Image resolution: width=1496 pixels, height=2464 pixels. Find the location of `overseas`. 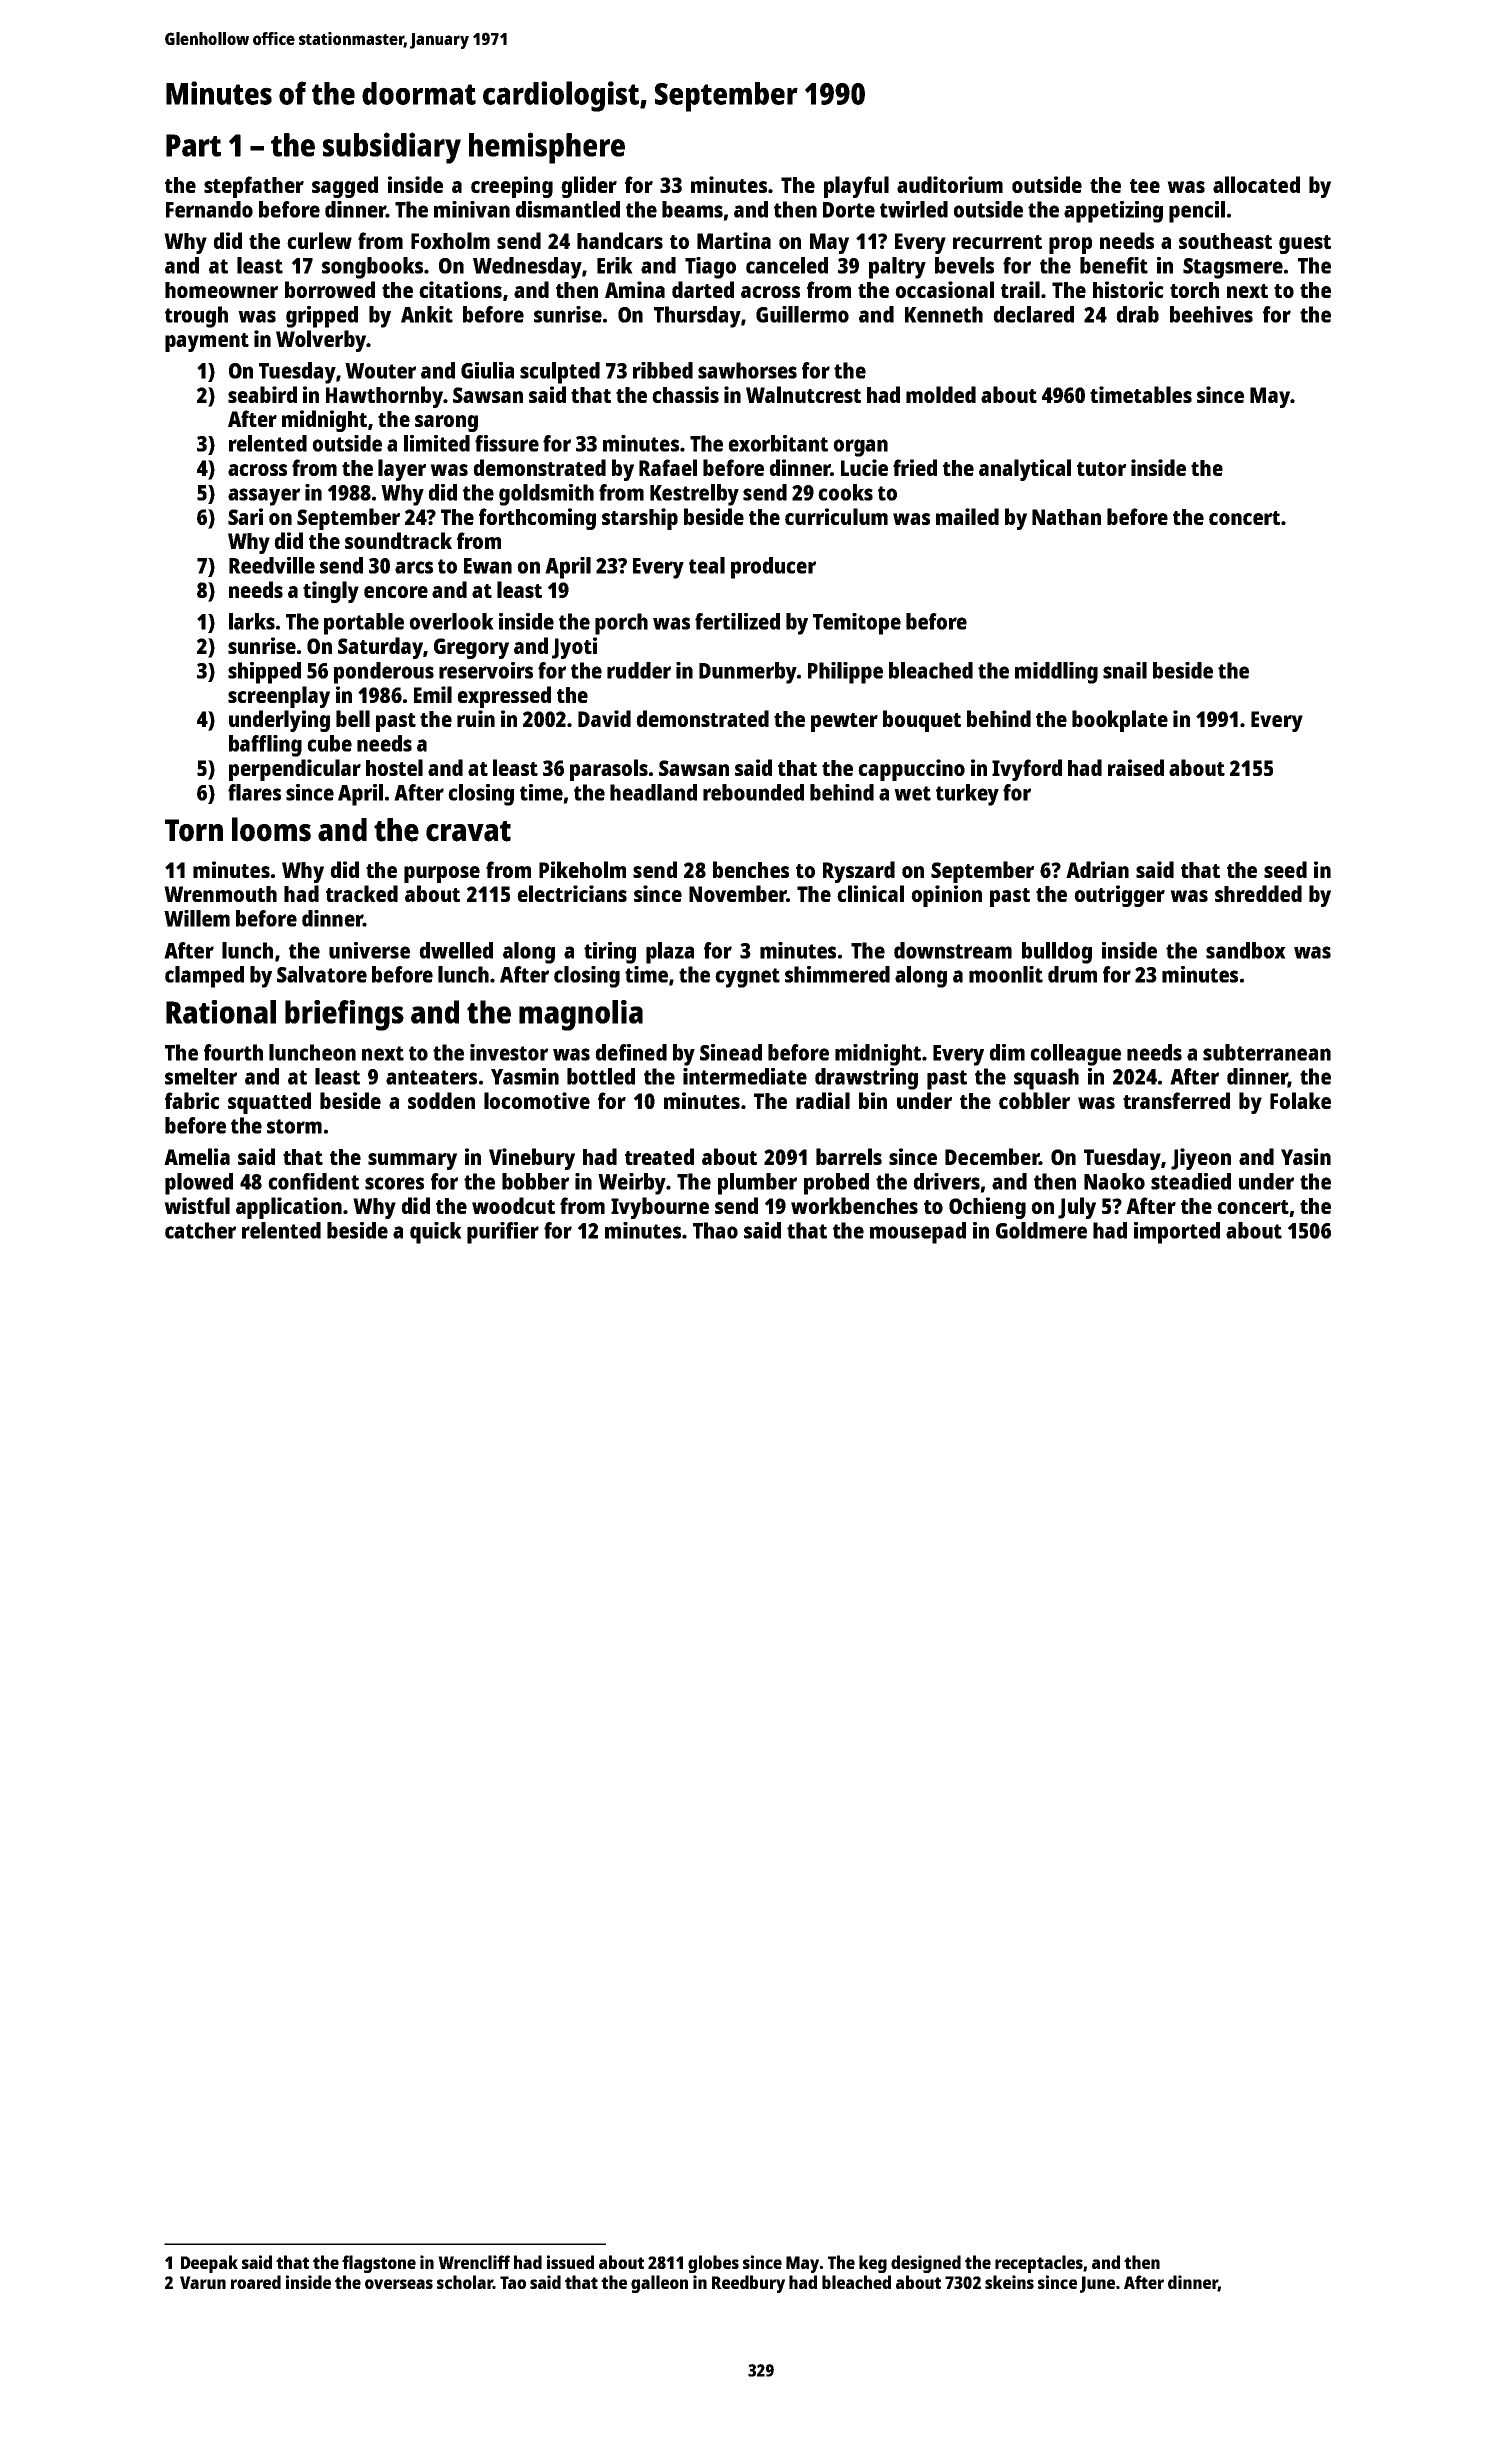

overseas is located at coordinates (399, 2284).
